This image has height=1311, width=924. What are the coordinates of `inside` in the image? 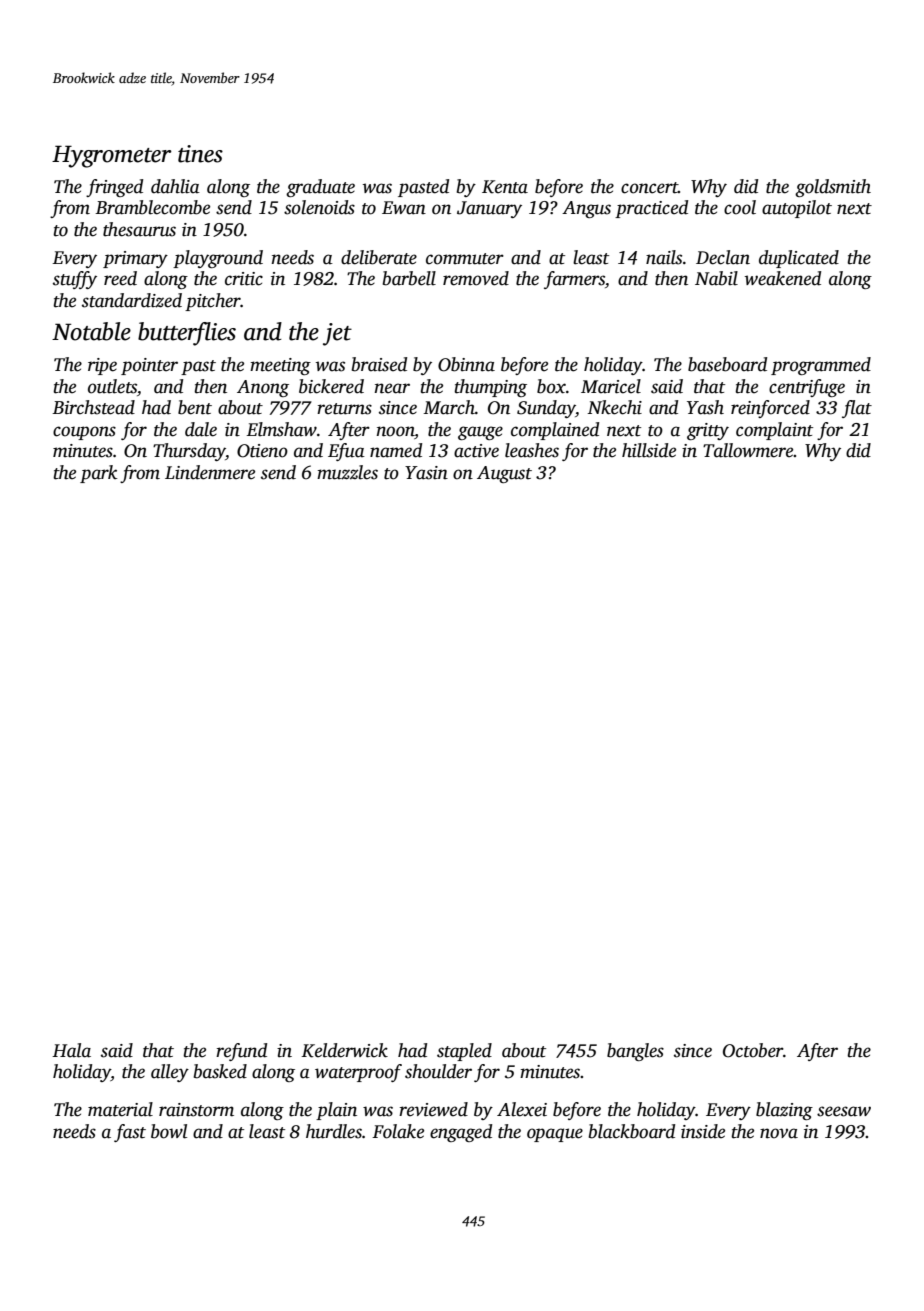 It's located at (703, 1131).
